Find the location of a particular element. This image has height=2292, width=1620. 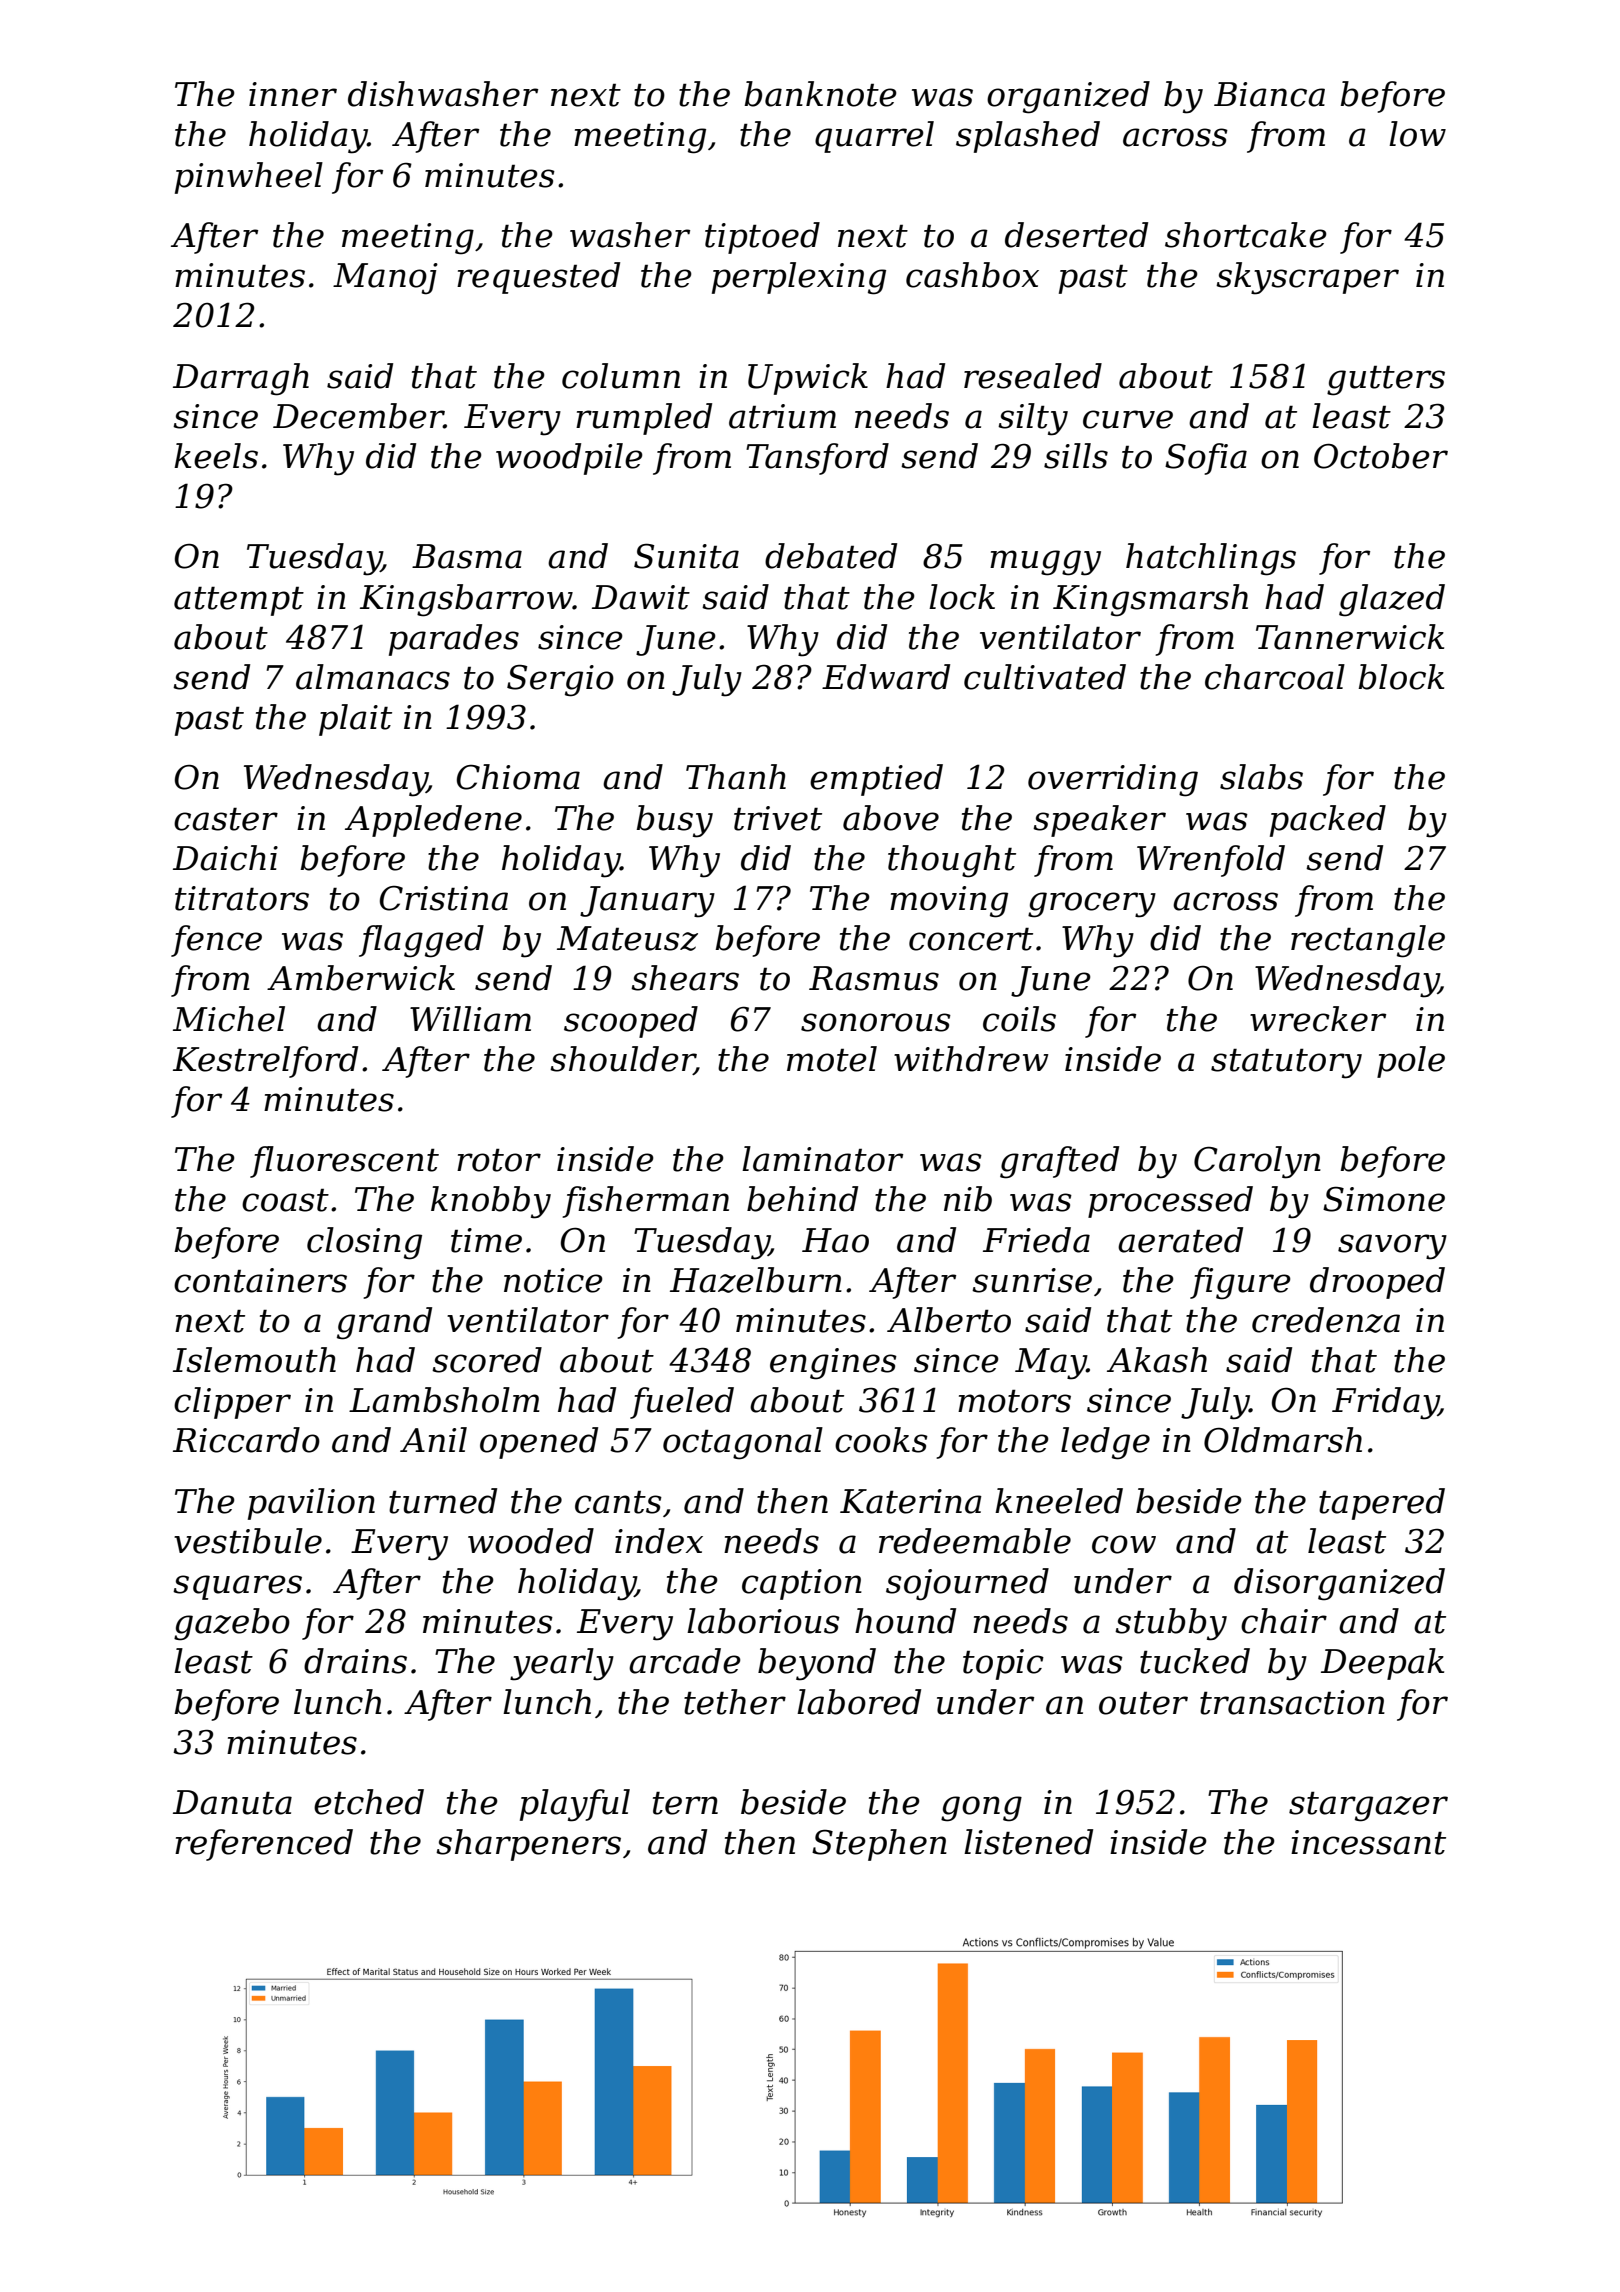

Stephen is located at coordinates (879, 1845).
